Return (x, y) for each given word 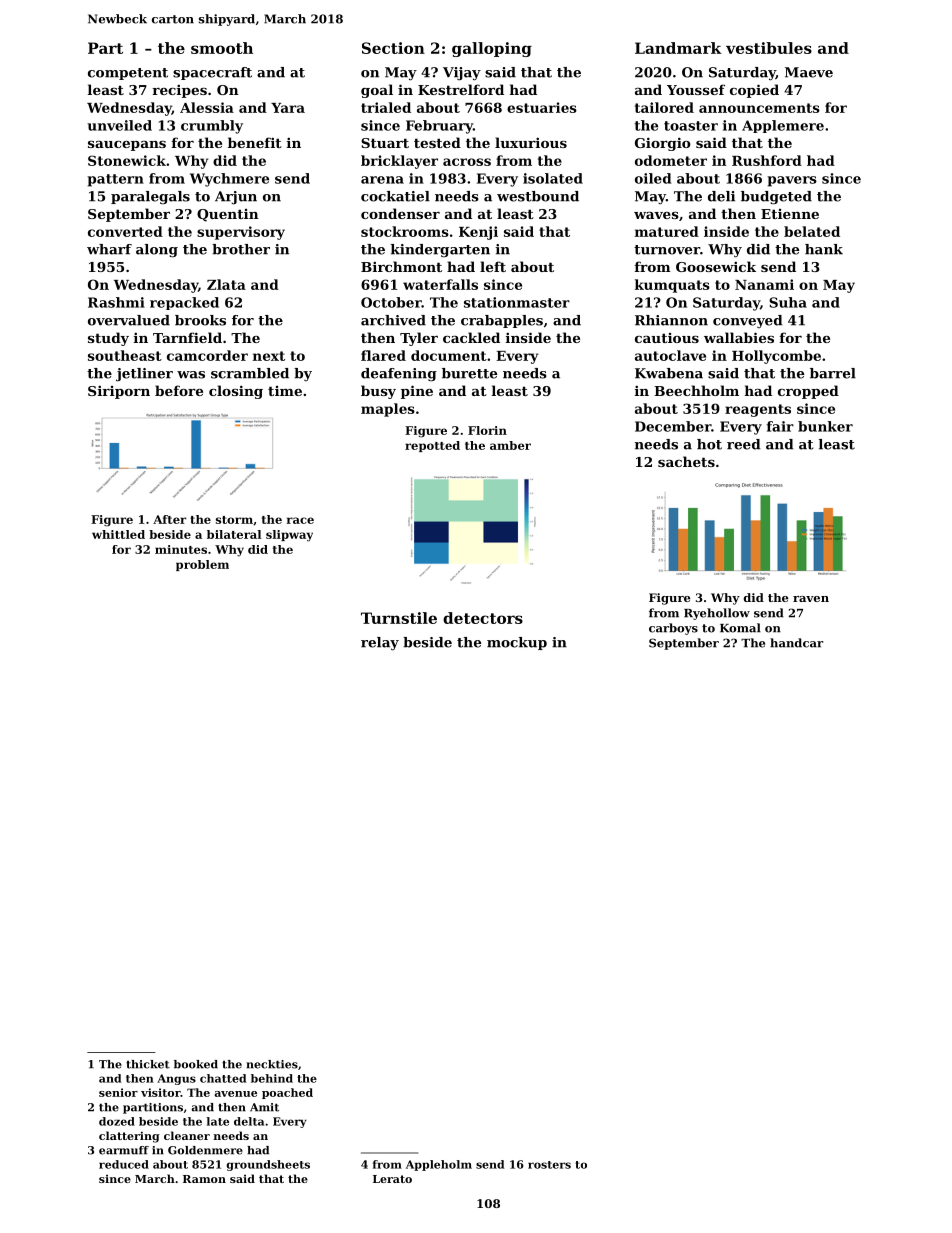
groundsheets (268, 1165)
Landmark (678, 48)
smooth (222, 48)
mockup (517, 643)
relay (380, 643)
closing (236, 392)
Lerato (392, 1179)
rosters (549, 1165)
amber (510, 445)
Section (393, 48)
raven (811, 599)
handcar (796, 643)
